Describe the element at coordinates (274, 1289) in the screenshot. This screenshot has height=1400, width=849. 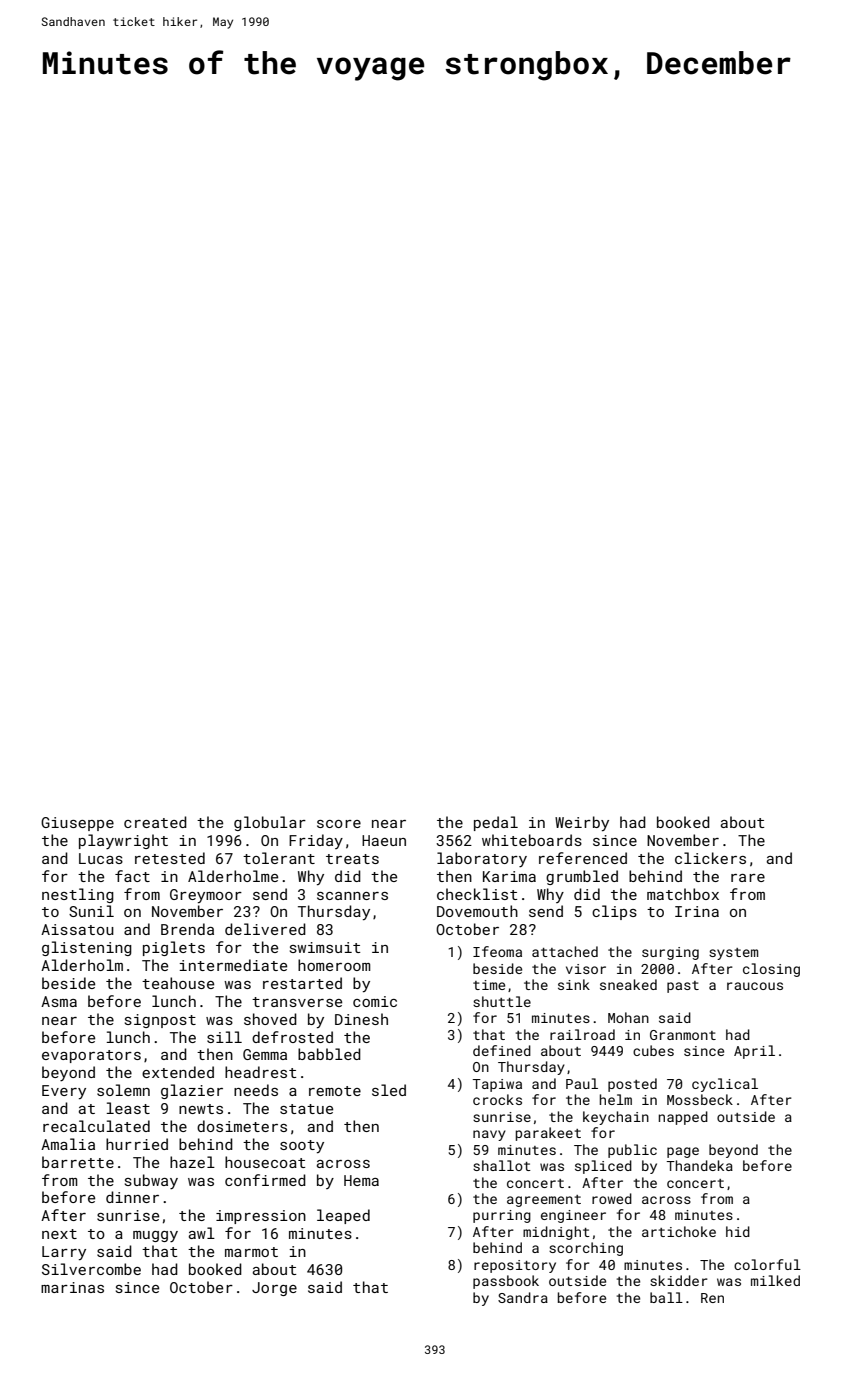
I see `Jorge` at that location.
